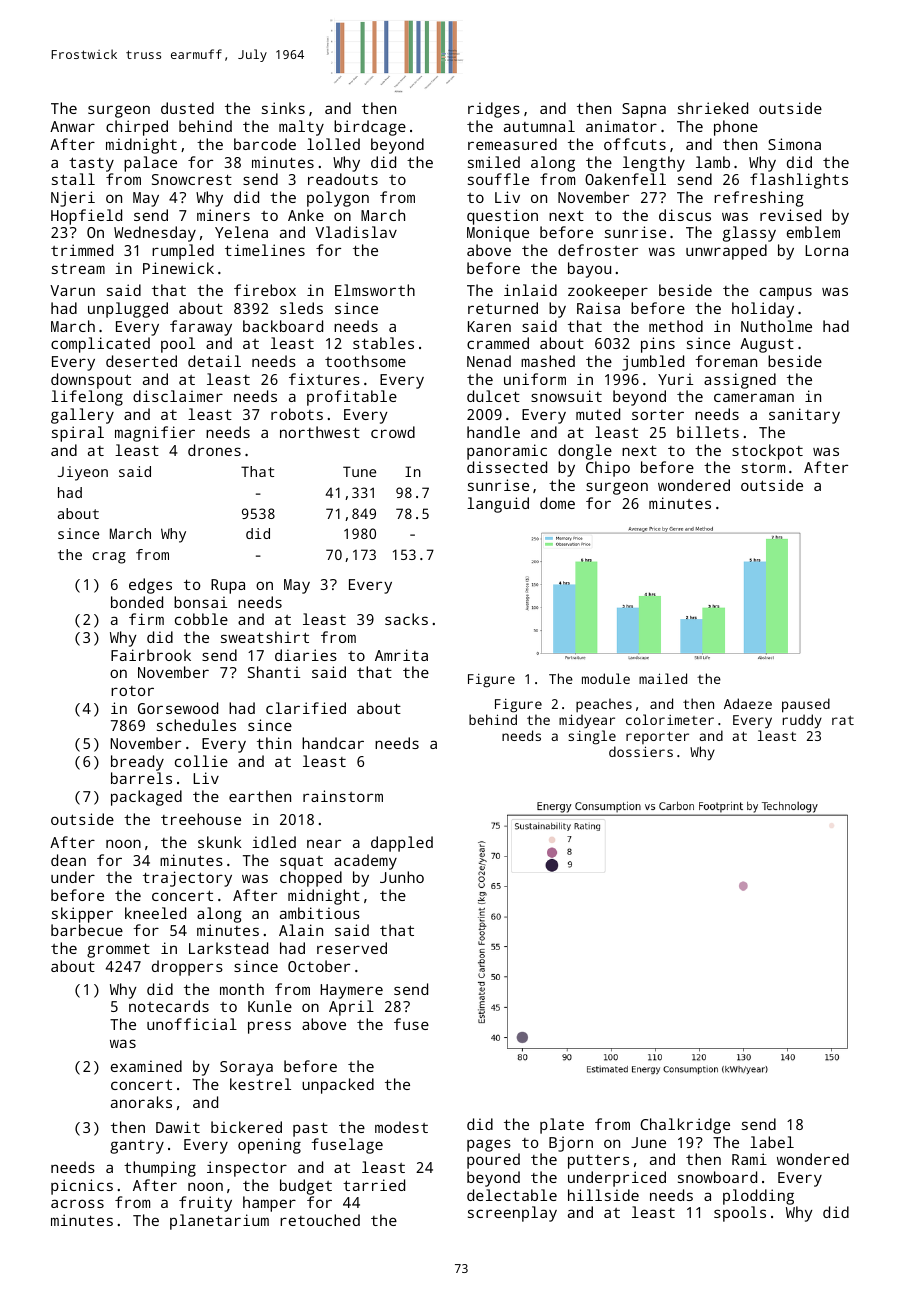 This page has width=908, height=1316. What do you see at coordinates (494, 110) in the page?
I see `ridges` at bounding box center [494, 110].
